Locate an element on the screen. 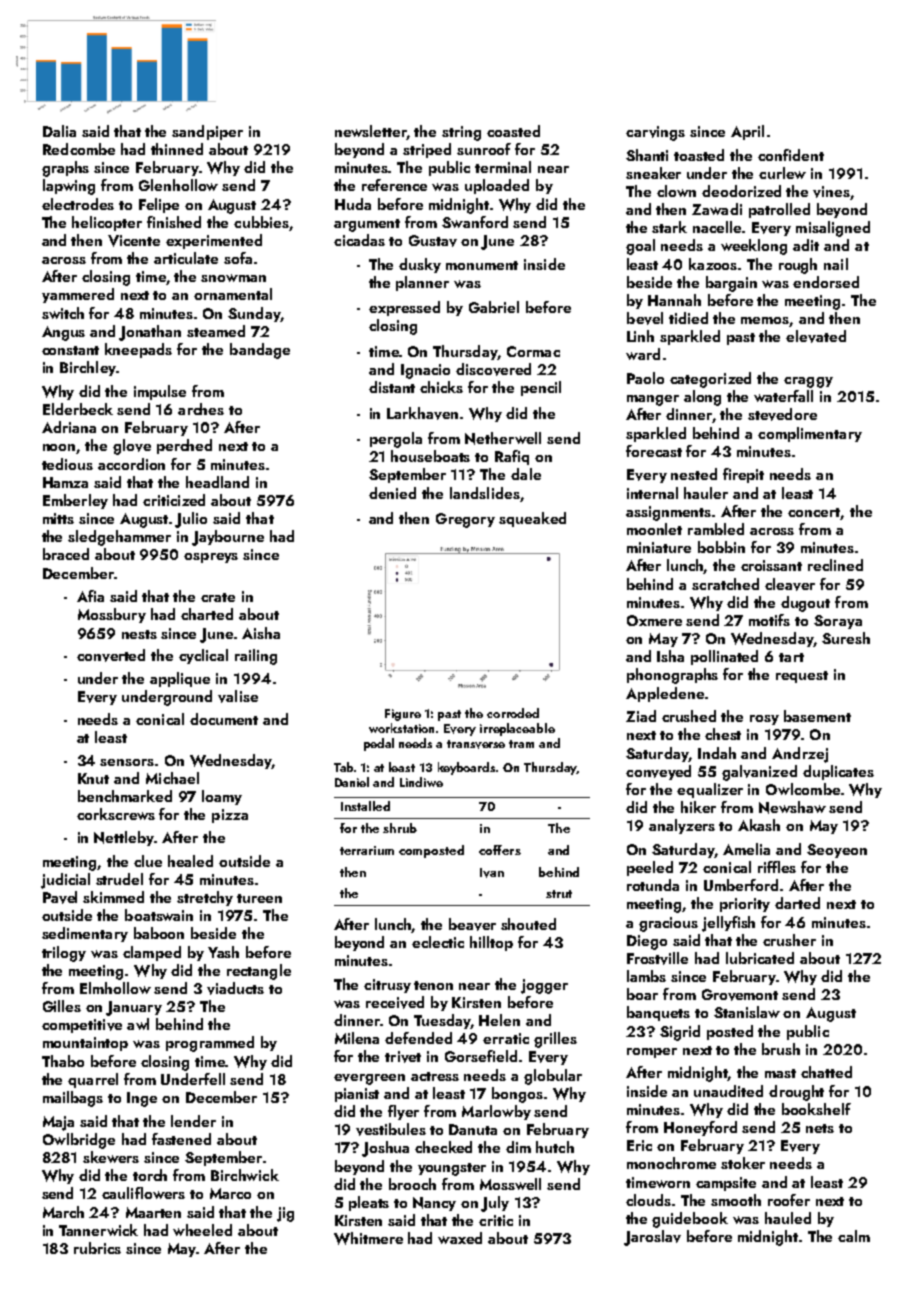  craggy is located at coordinates (808, 382).
